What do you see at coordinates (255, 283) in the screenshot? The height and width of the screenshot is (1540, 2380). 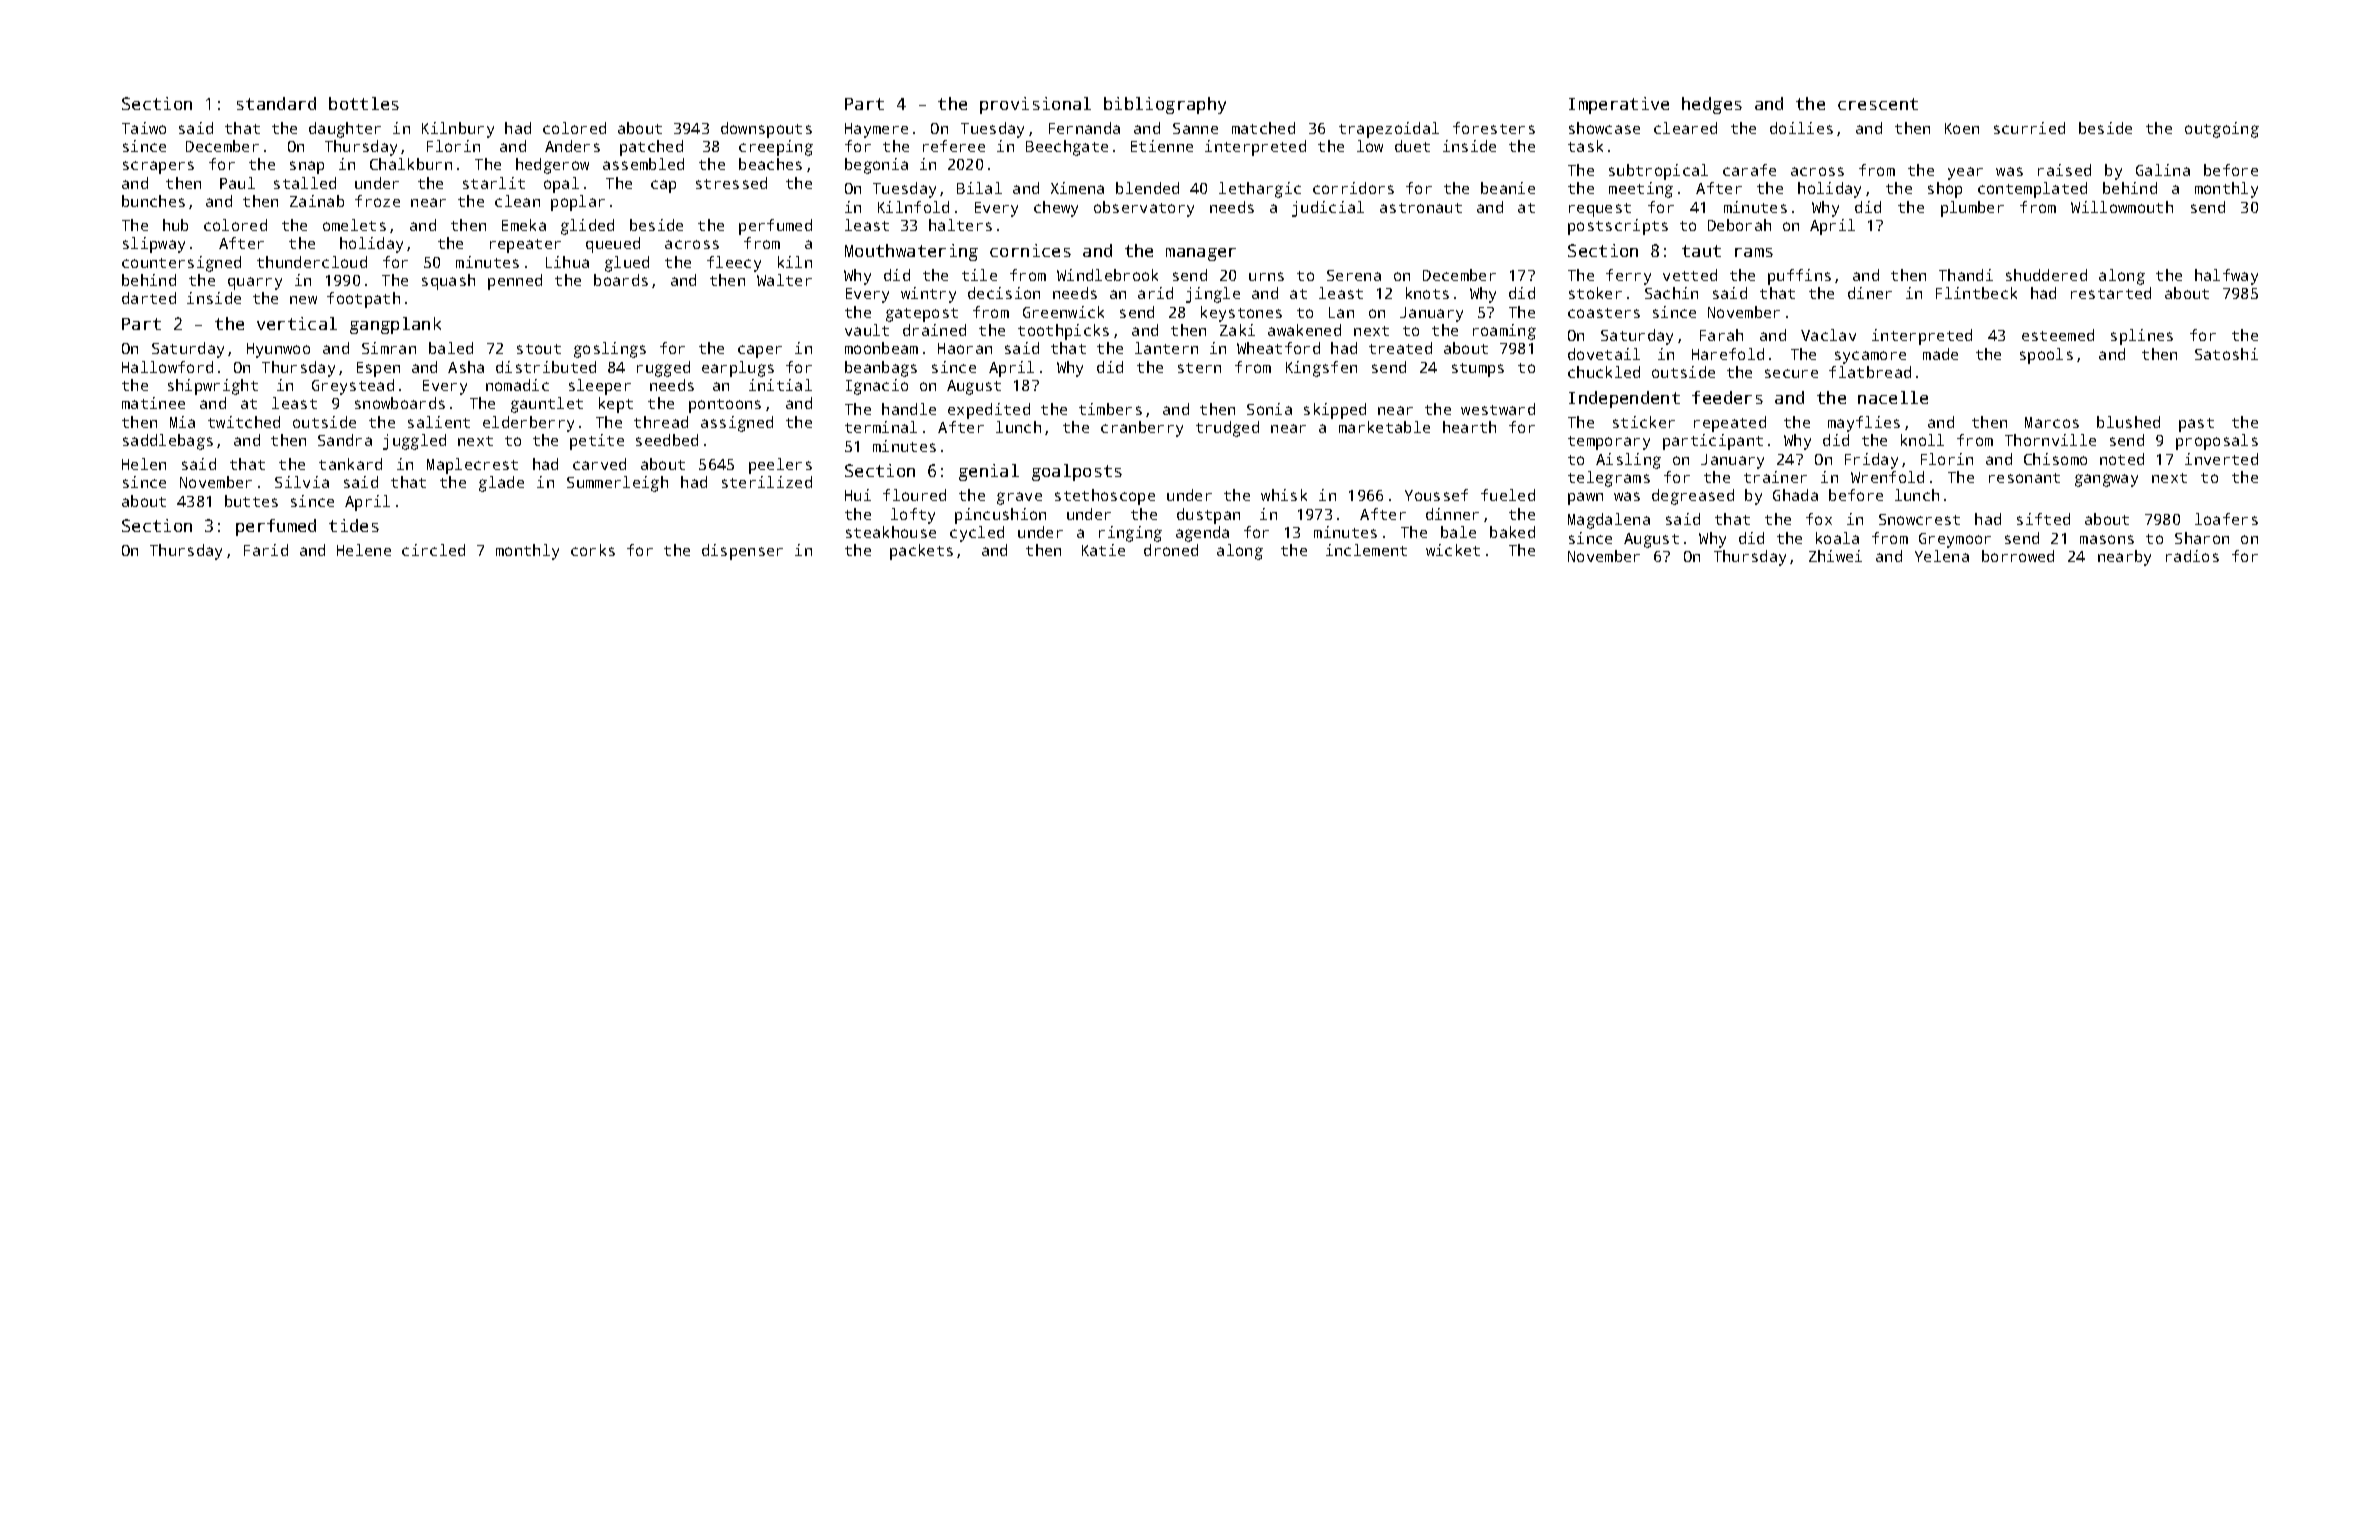 I see `quarry` at bounding box center [255, 283].
